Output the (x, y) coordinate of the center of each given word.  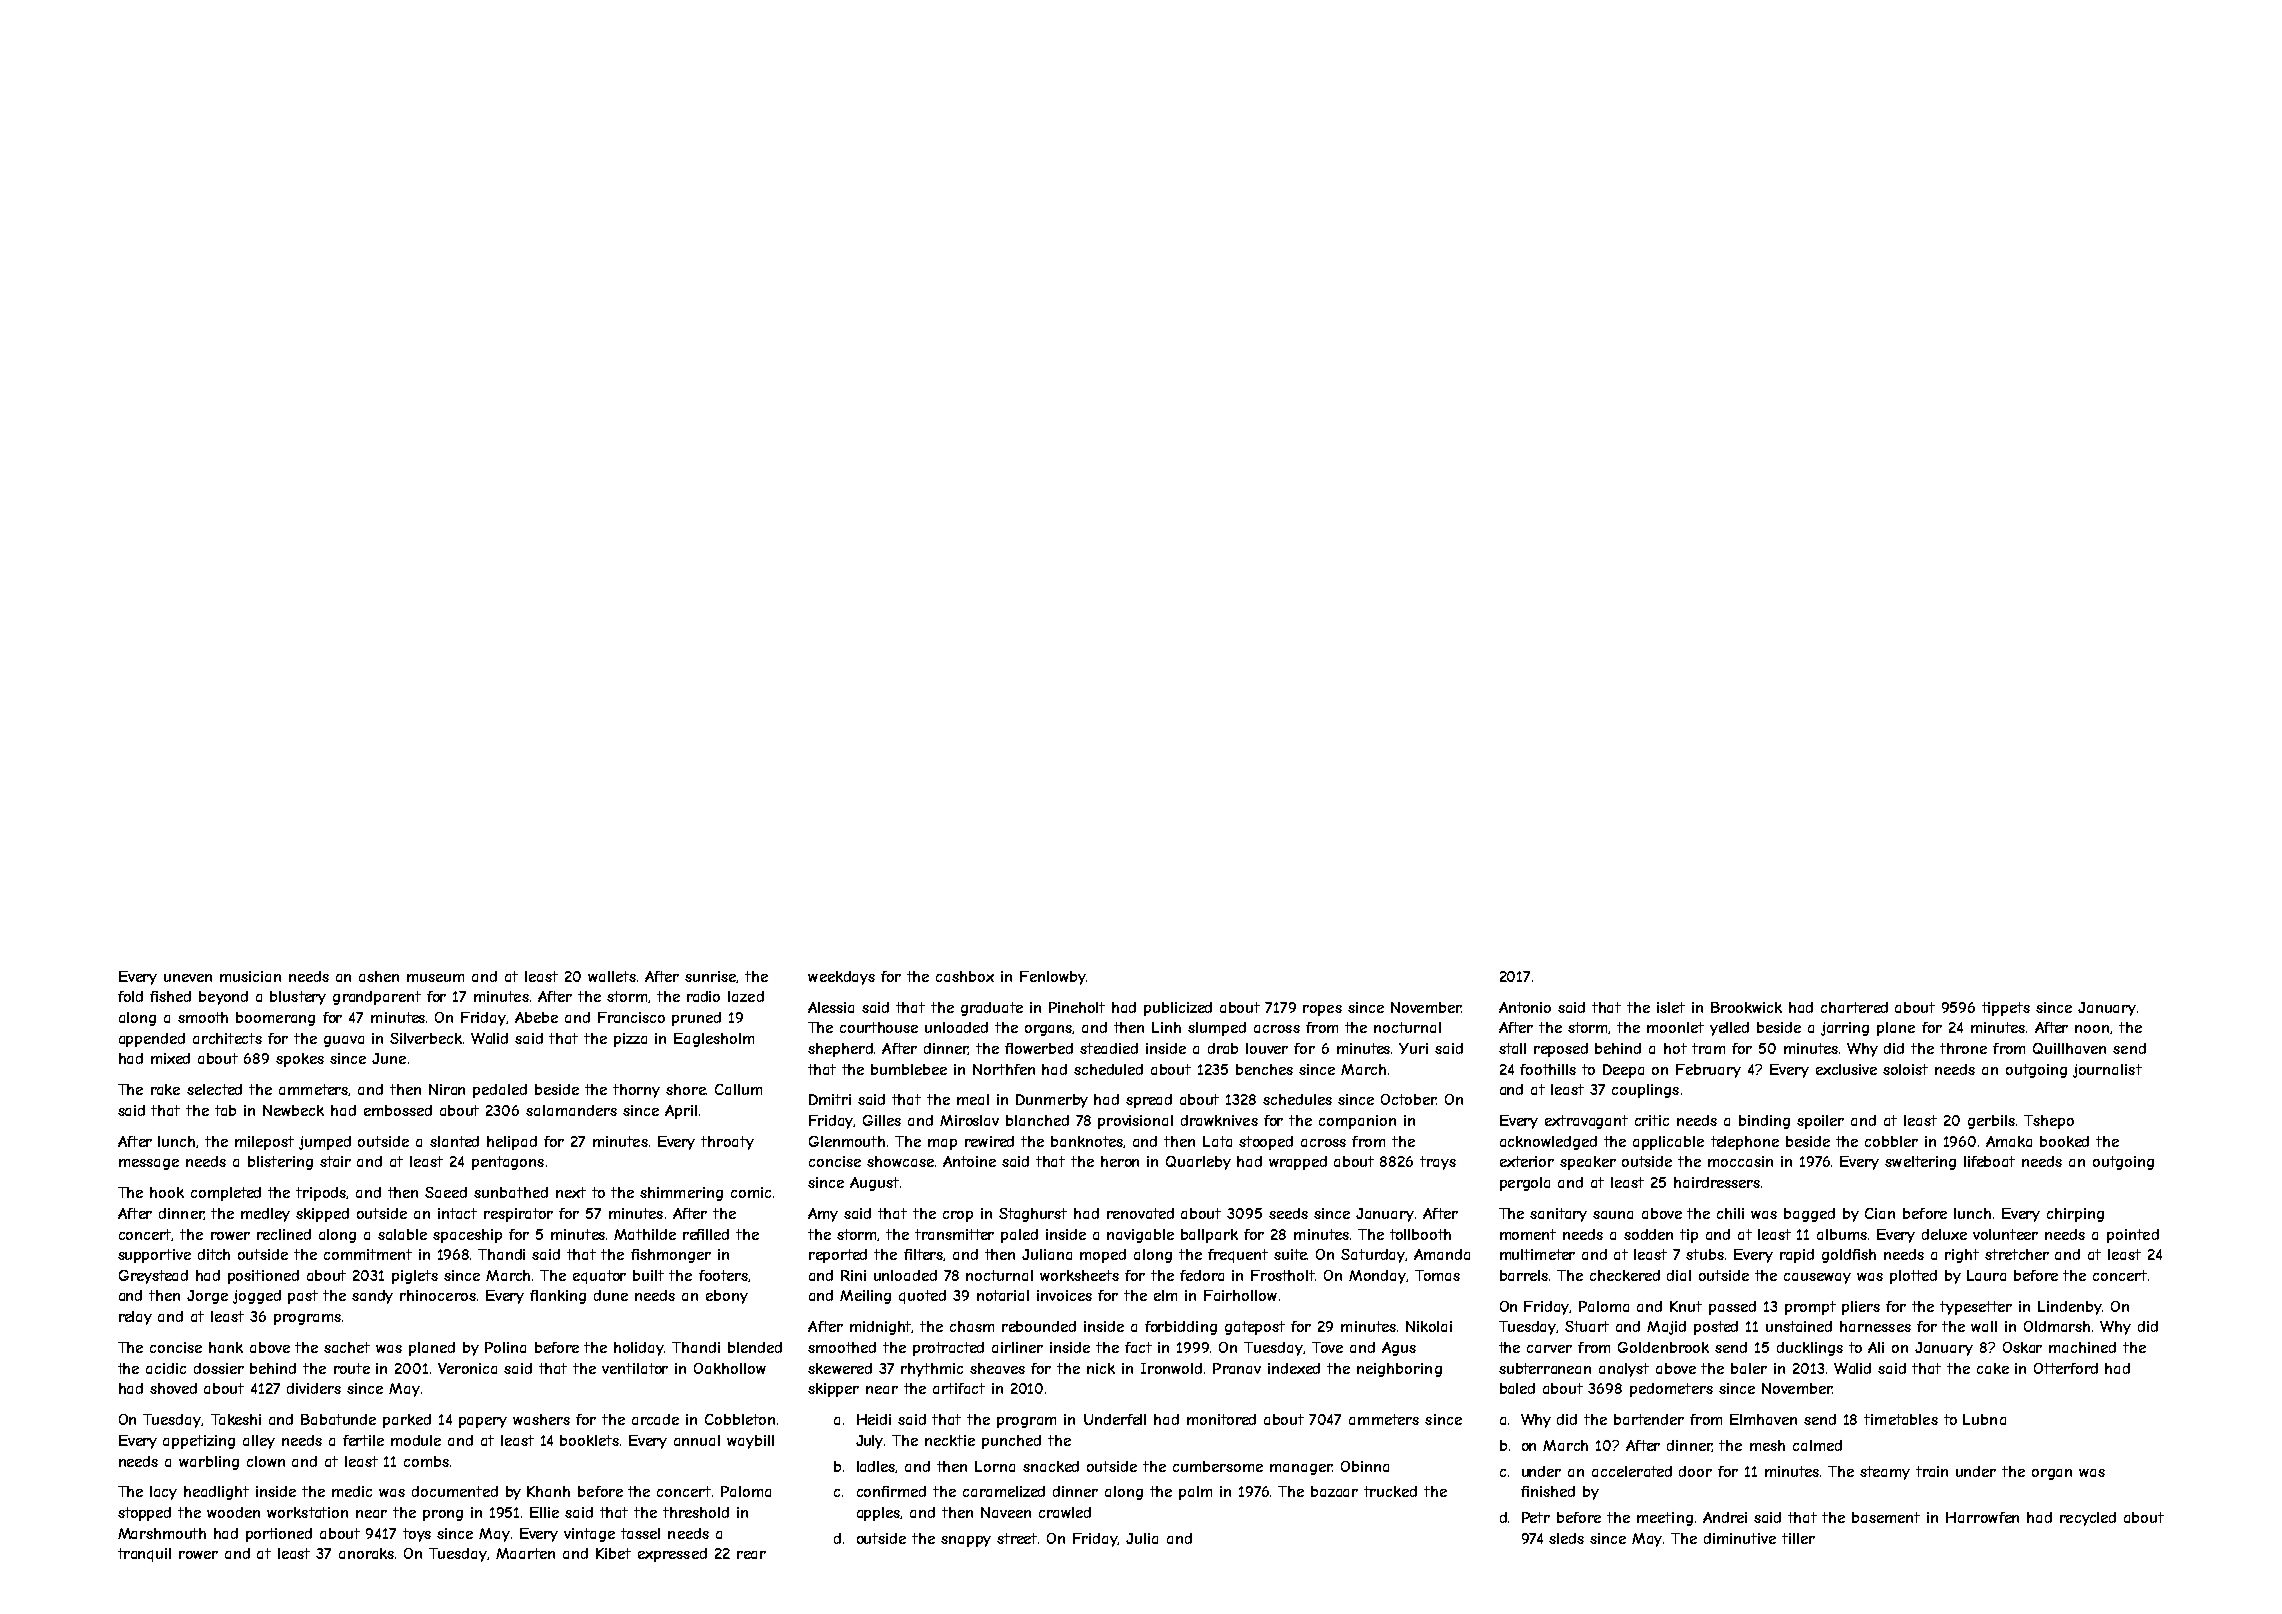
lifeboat (1989, 1161)
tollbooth (1420, 1234)
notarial (1003, 1295)
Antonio (1525, 1007)
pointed (2133, 1236)
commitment (368, 1254)
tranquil (144, 1555)
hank (226, 1347)
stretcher (2017, 1254)
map (942, 1144)
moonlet (1675, 1027)
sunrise (711, 977)
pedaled (500, 1091)
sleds (1566, 1538)
